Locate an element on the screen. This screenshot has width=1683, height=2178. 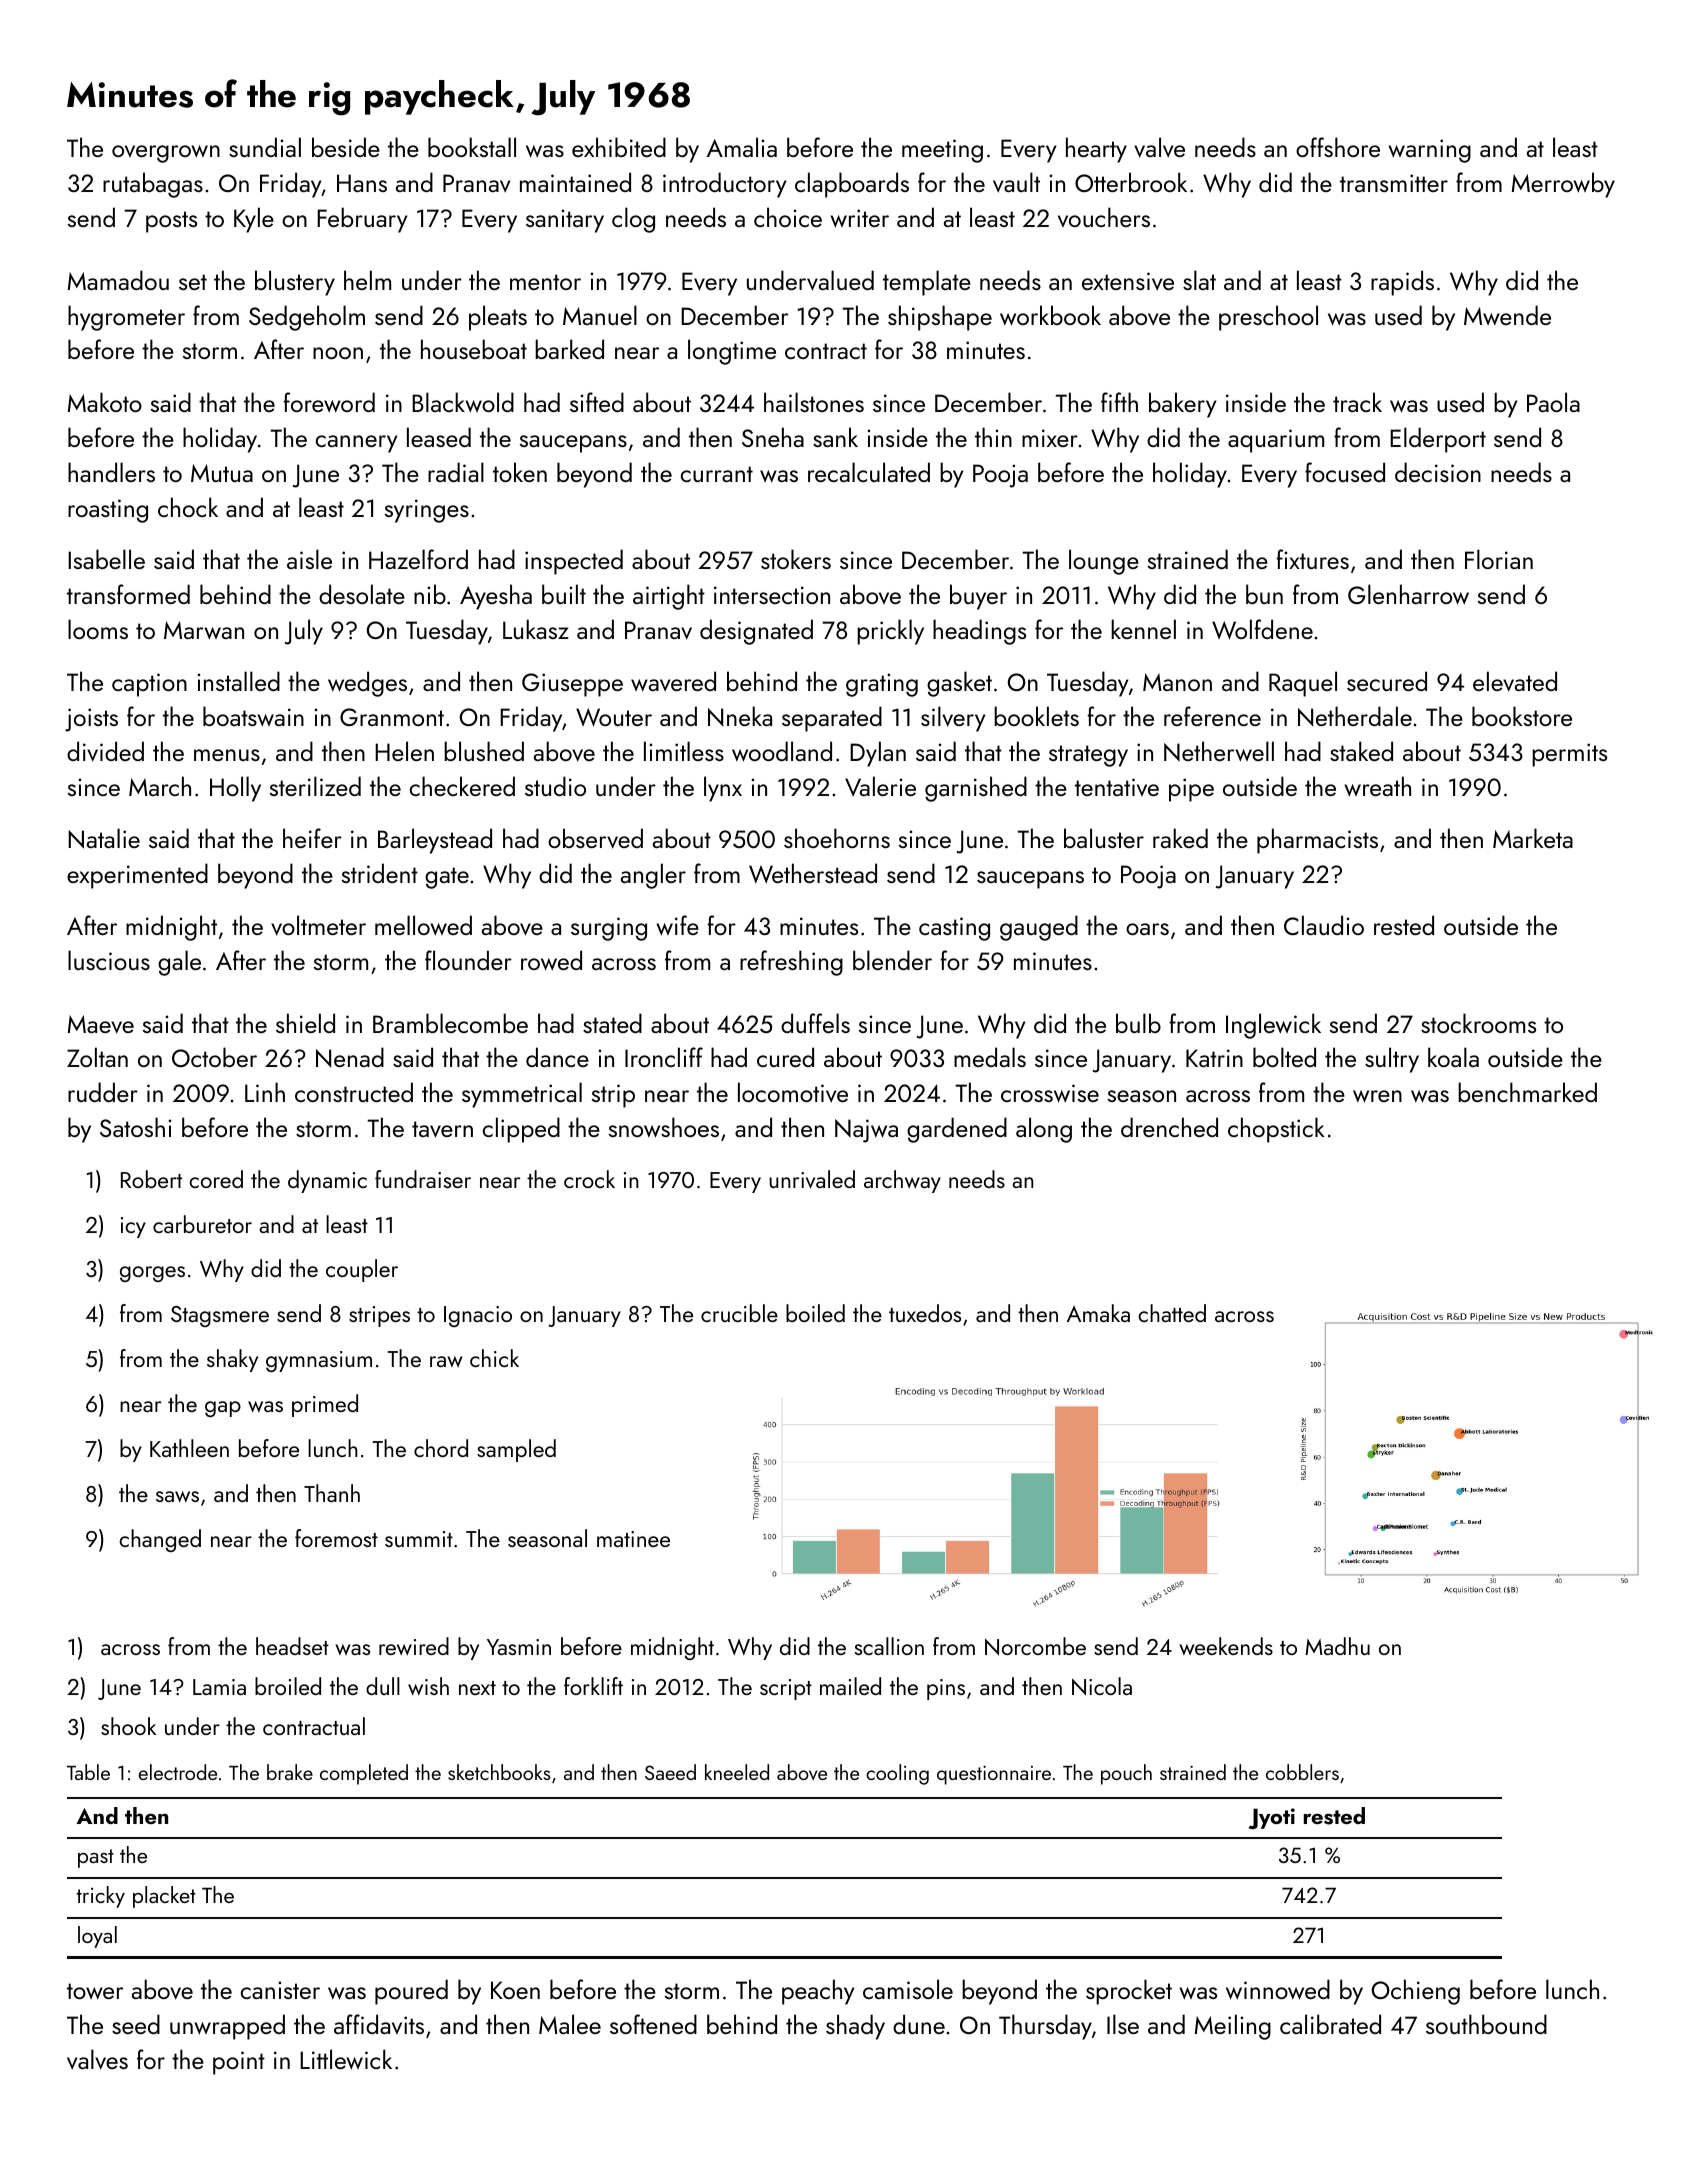
archway is located at coordinates (902, 1181).
